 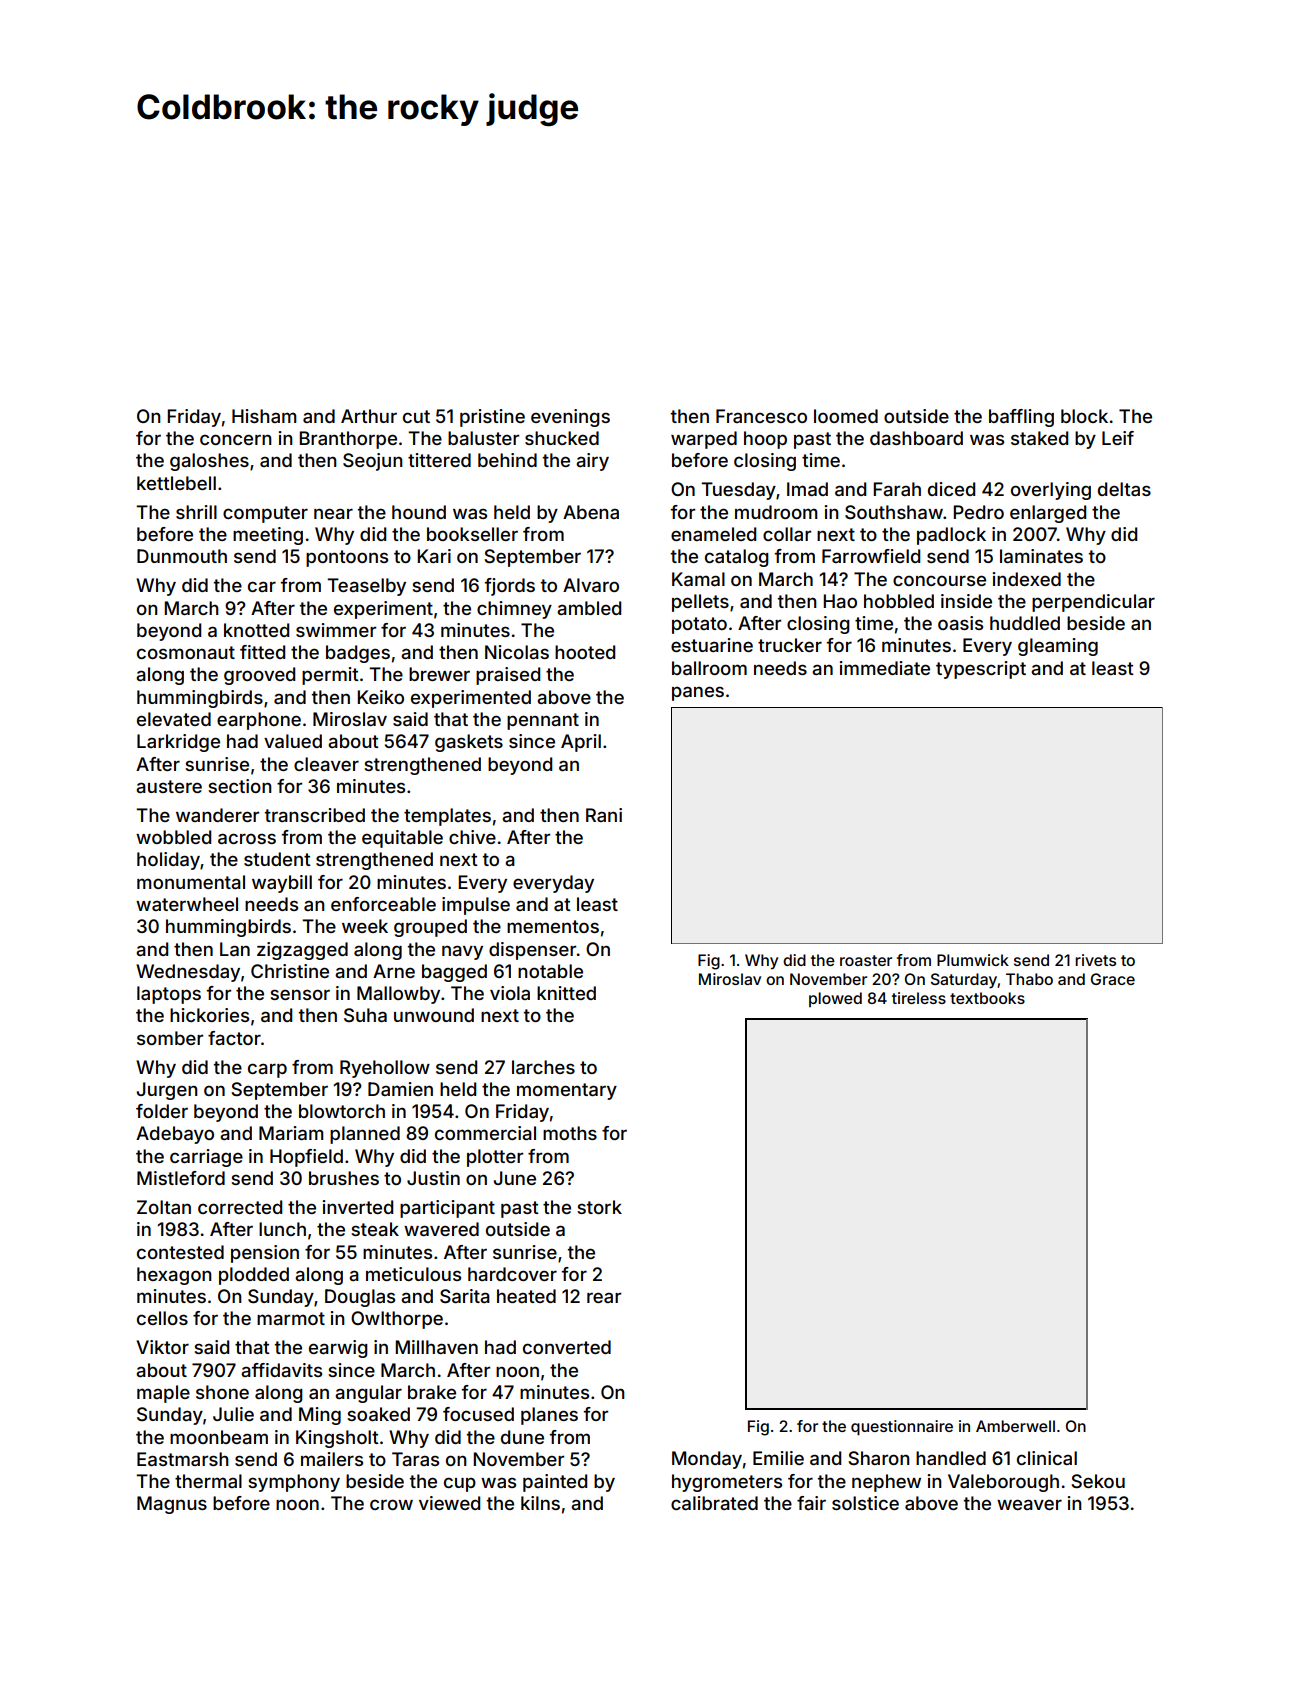 I want to click on perpendicular, so click(x=1093, y=603).
